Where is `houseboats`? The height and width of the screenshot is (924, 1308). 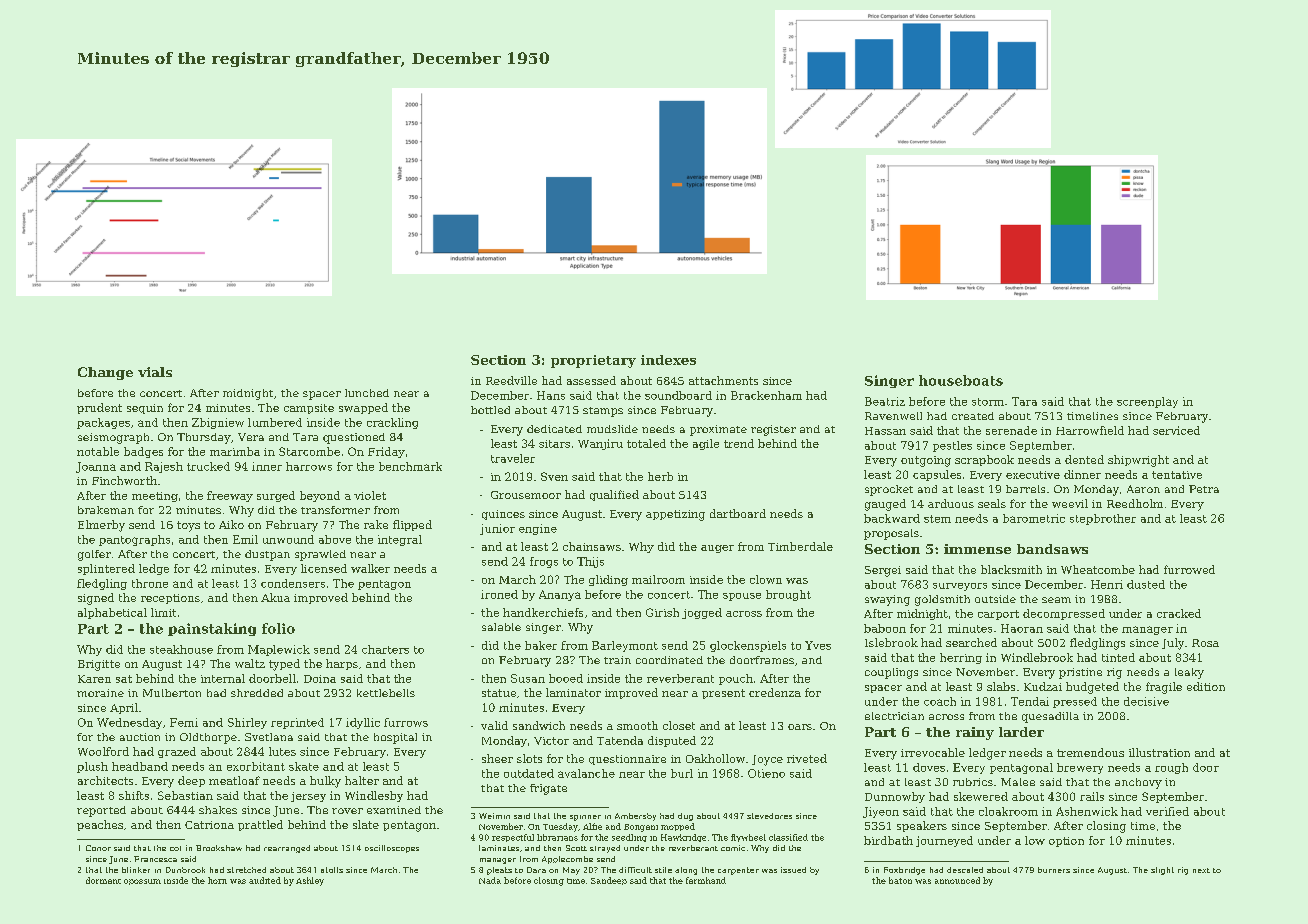
houseboats is located at coordinates (961, 380).
